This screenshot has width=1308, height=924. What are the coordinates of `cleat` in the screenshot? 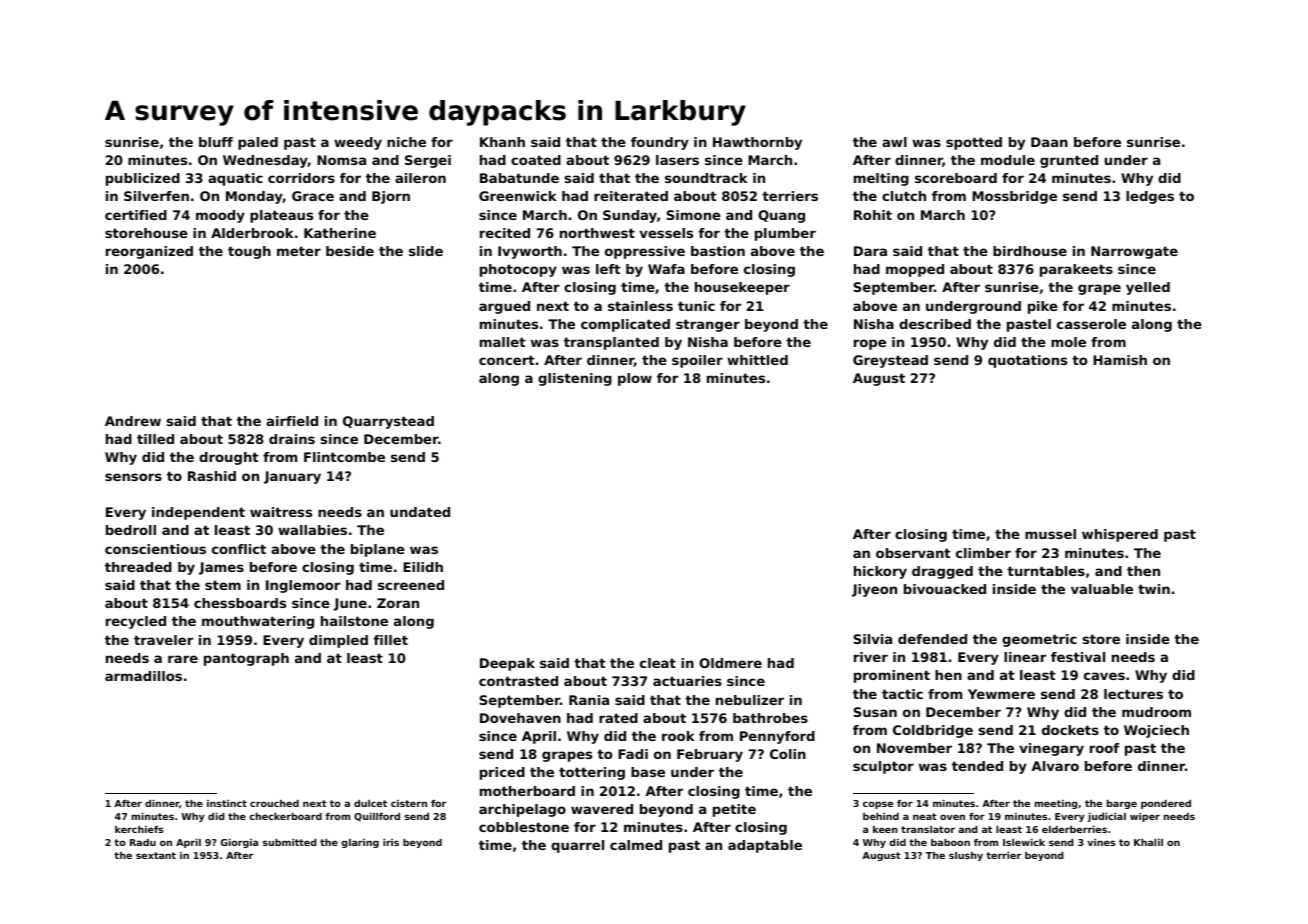 It's located at (658, 663).
